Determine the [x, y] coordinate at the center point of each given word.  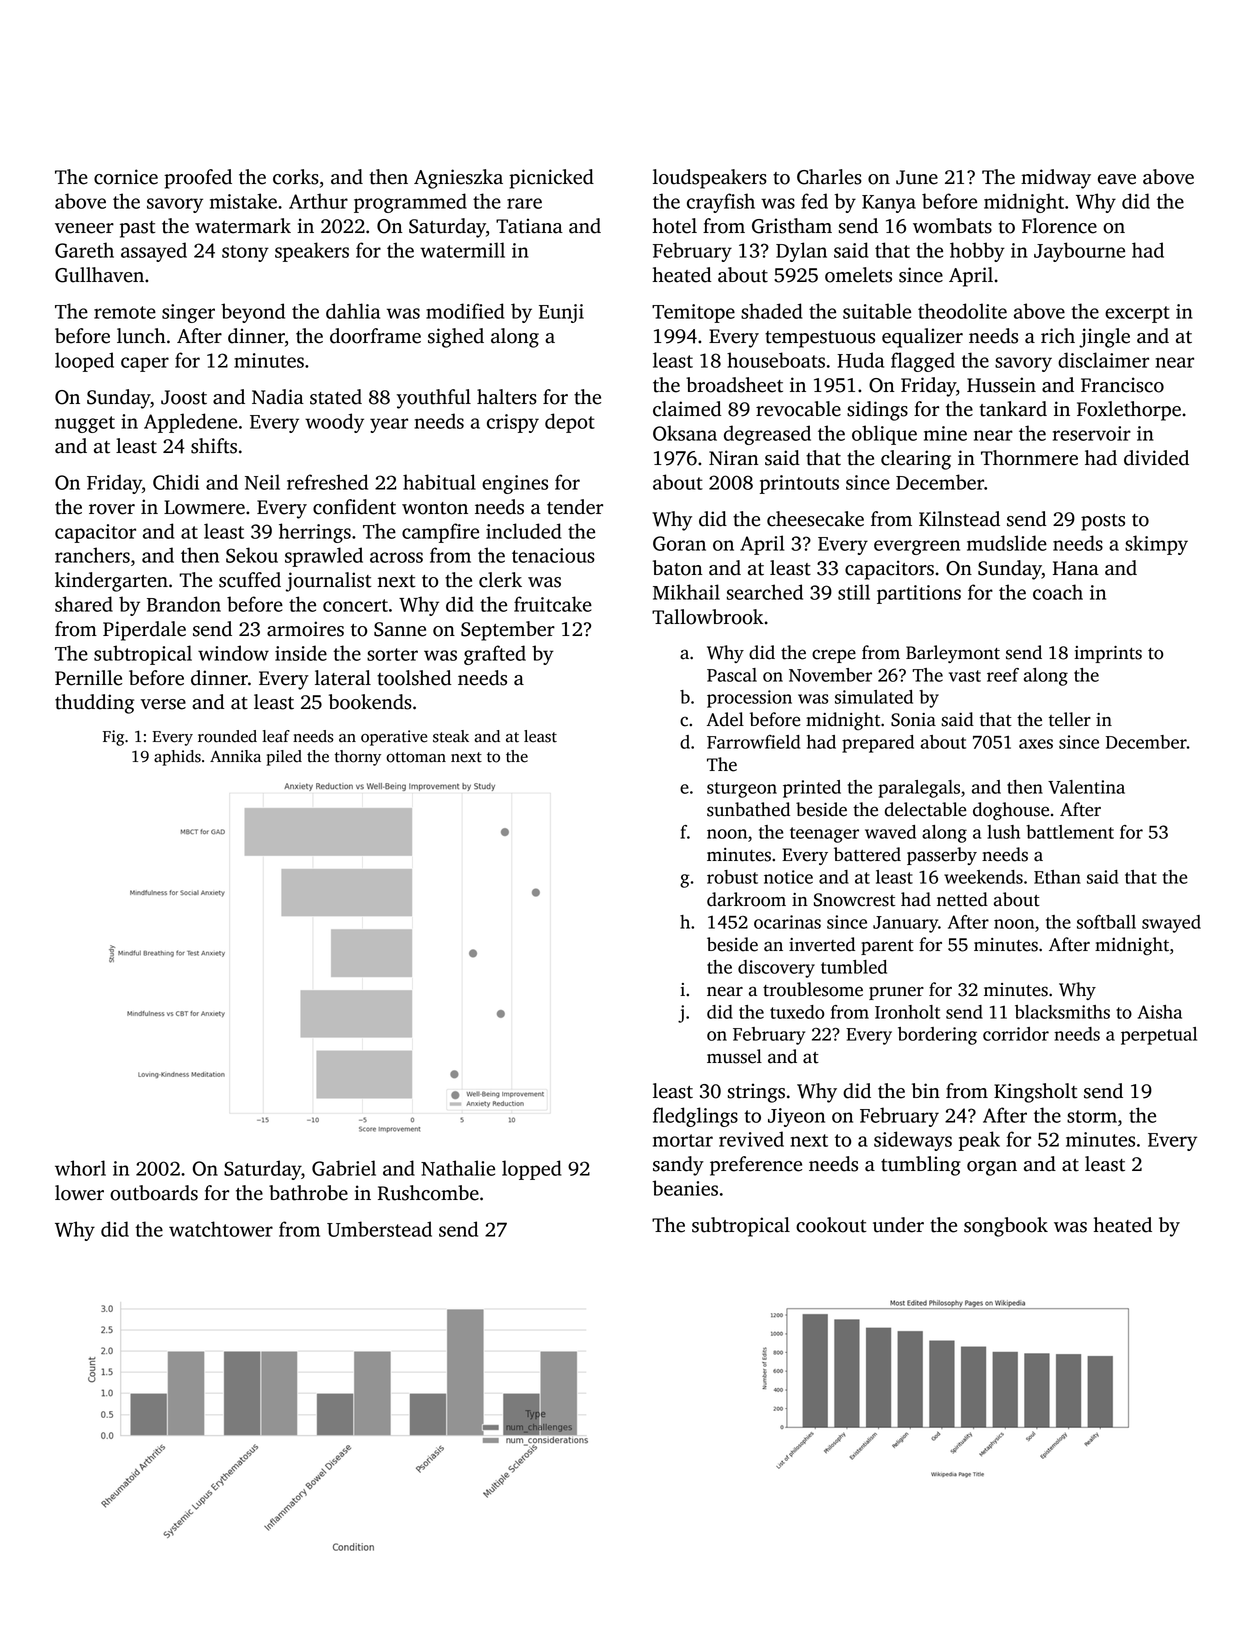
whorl [80, 1168]
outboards [154, 1193]
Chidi [176, 482]
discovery [776, 969]
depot [570, 423]
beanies [685, 1188]
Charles [829, 177]
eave [1117, 179]
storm [1092, 1116]
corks [296, 177]
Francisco [1122, 385]
